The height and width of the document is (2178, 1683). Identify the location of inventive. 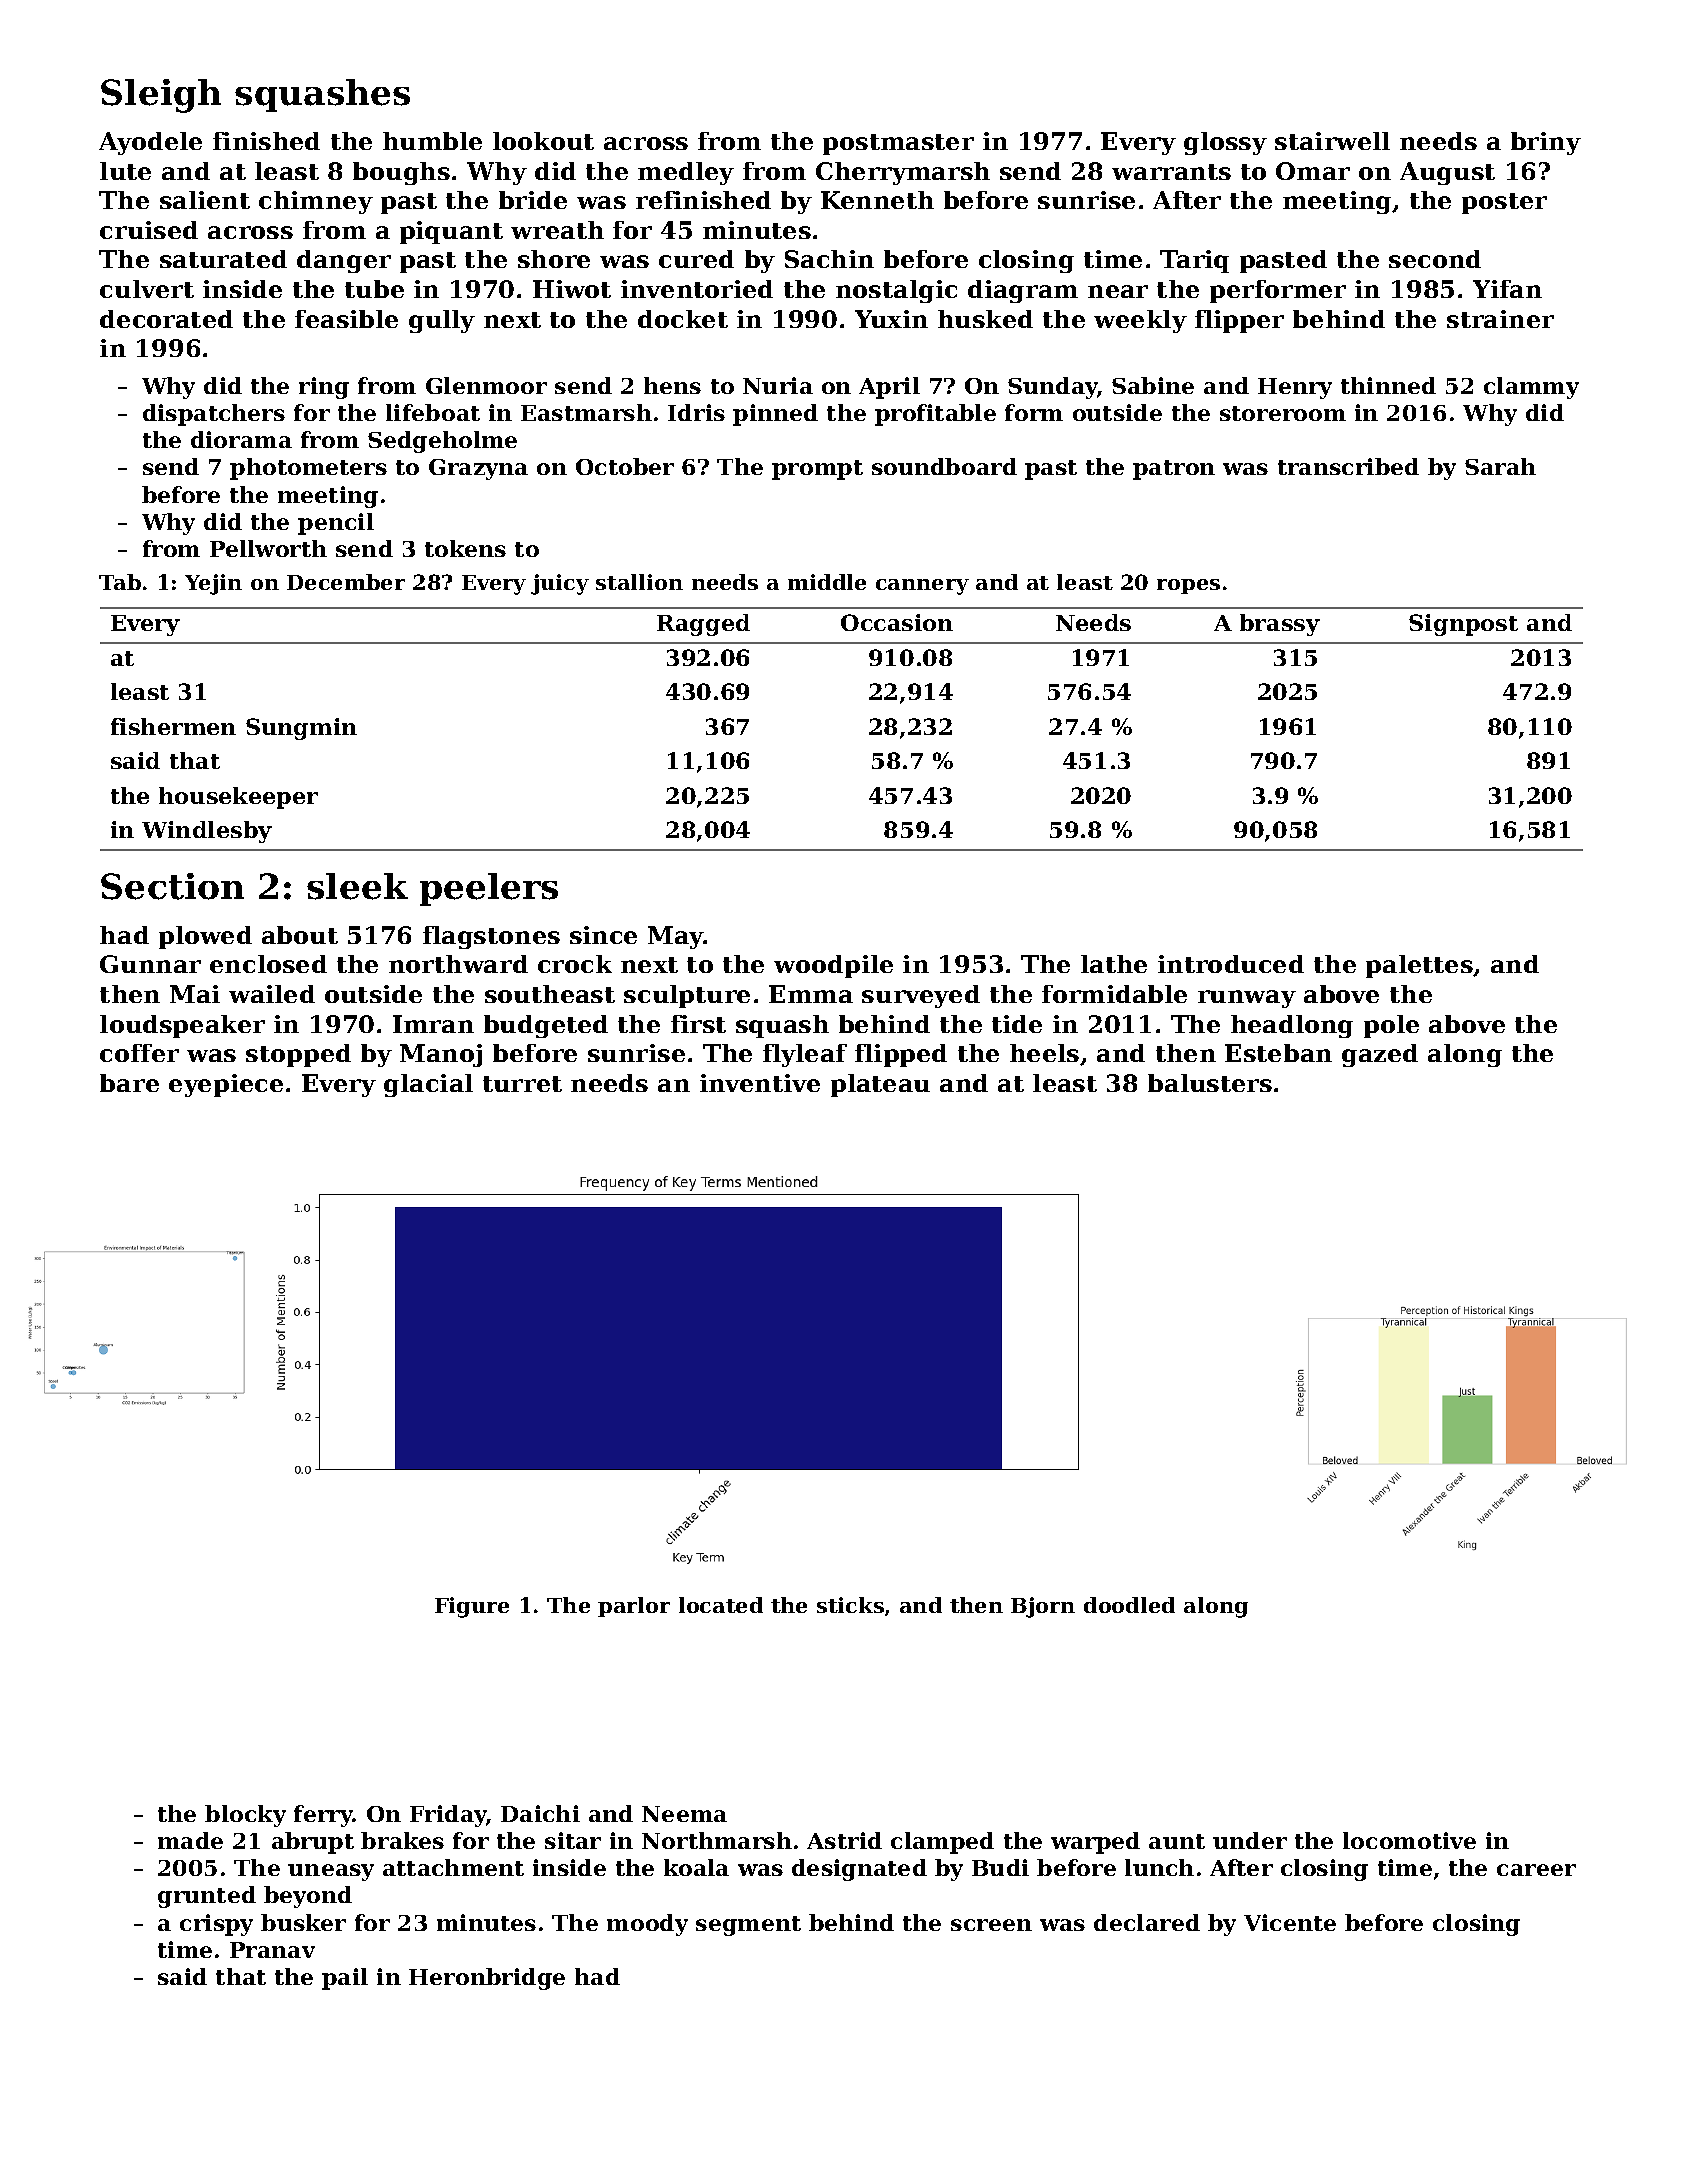
(760, 1083).
